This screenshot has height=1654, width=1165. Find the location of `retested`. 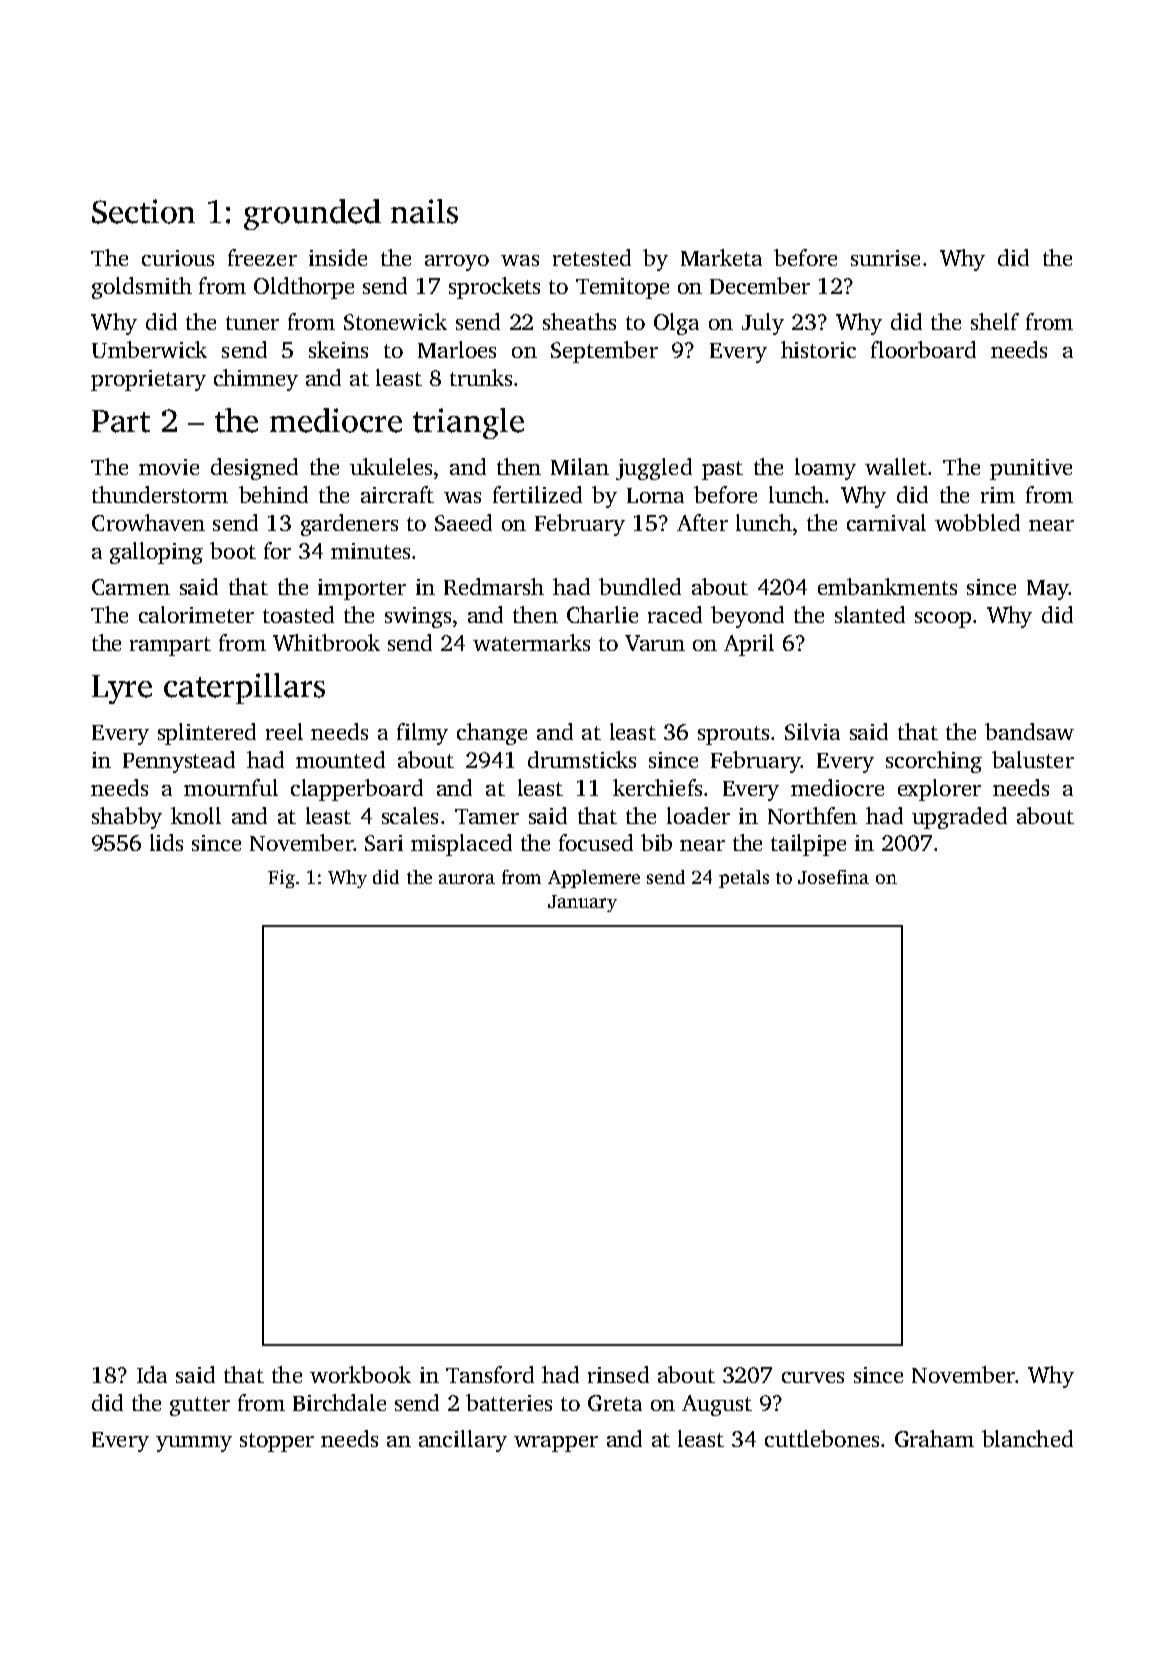

retested is located at coordinates (592, 257).
